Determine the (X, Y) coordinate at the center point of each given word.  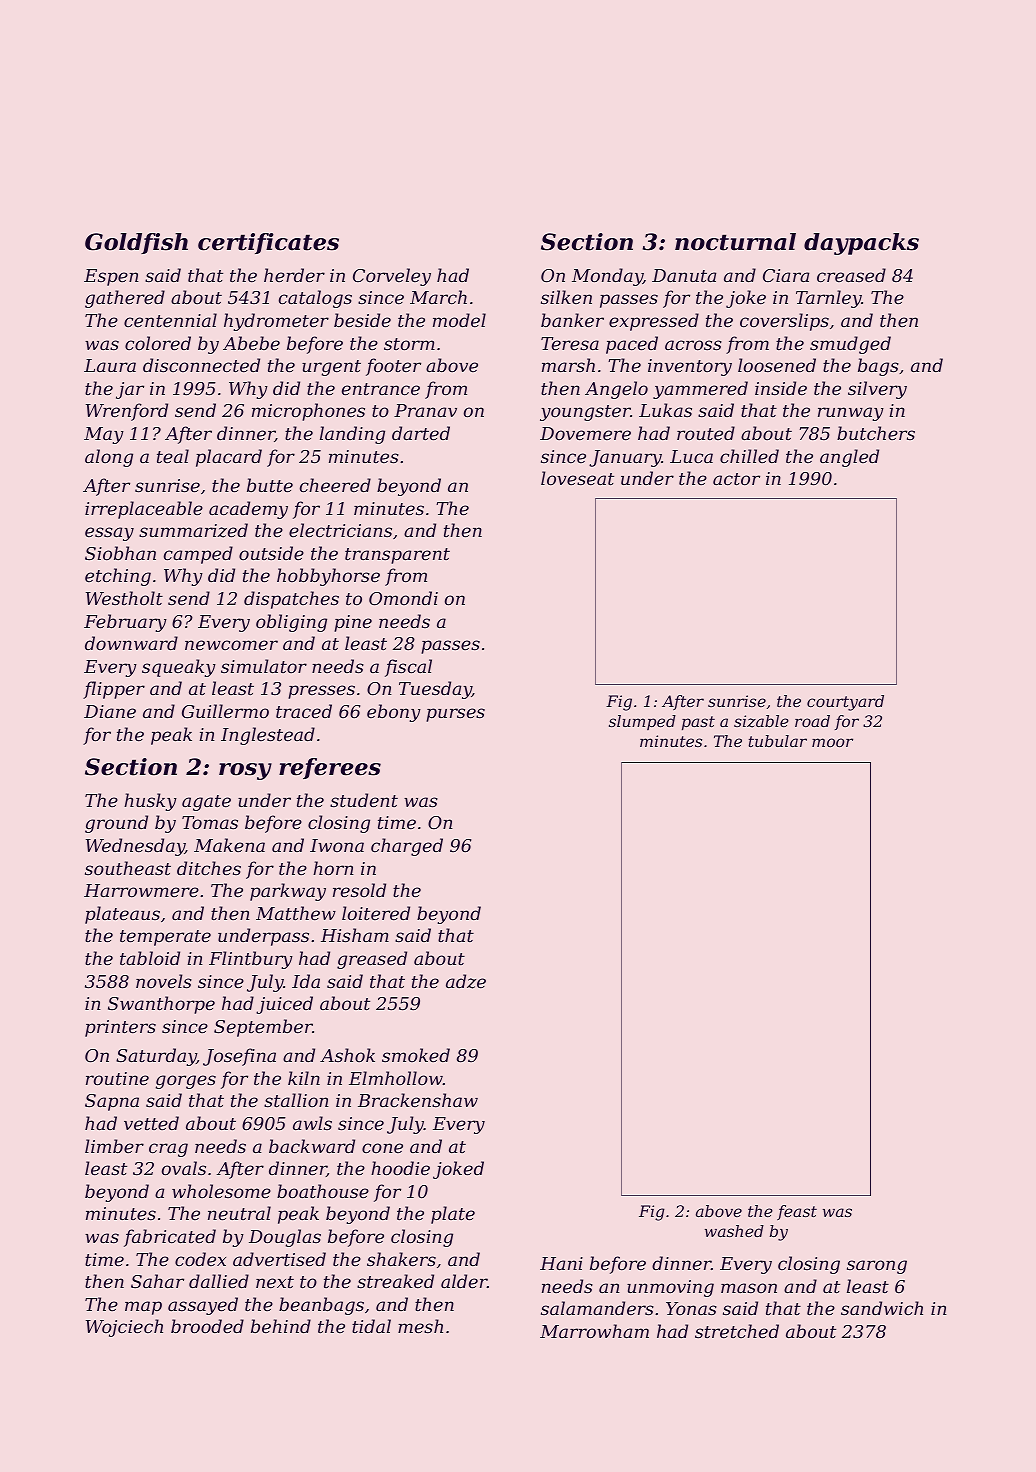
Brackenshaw (418, 1100)
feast (797, 1212)
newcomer (231, 645)
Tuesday (435, 690)
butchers (876, 433)
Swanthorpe (161, 1005)
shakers (401, 1259)
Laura (110, 365)
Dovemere (585, 433)
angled (849, 458)
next (275, 1282)
